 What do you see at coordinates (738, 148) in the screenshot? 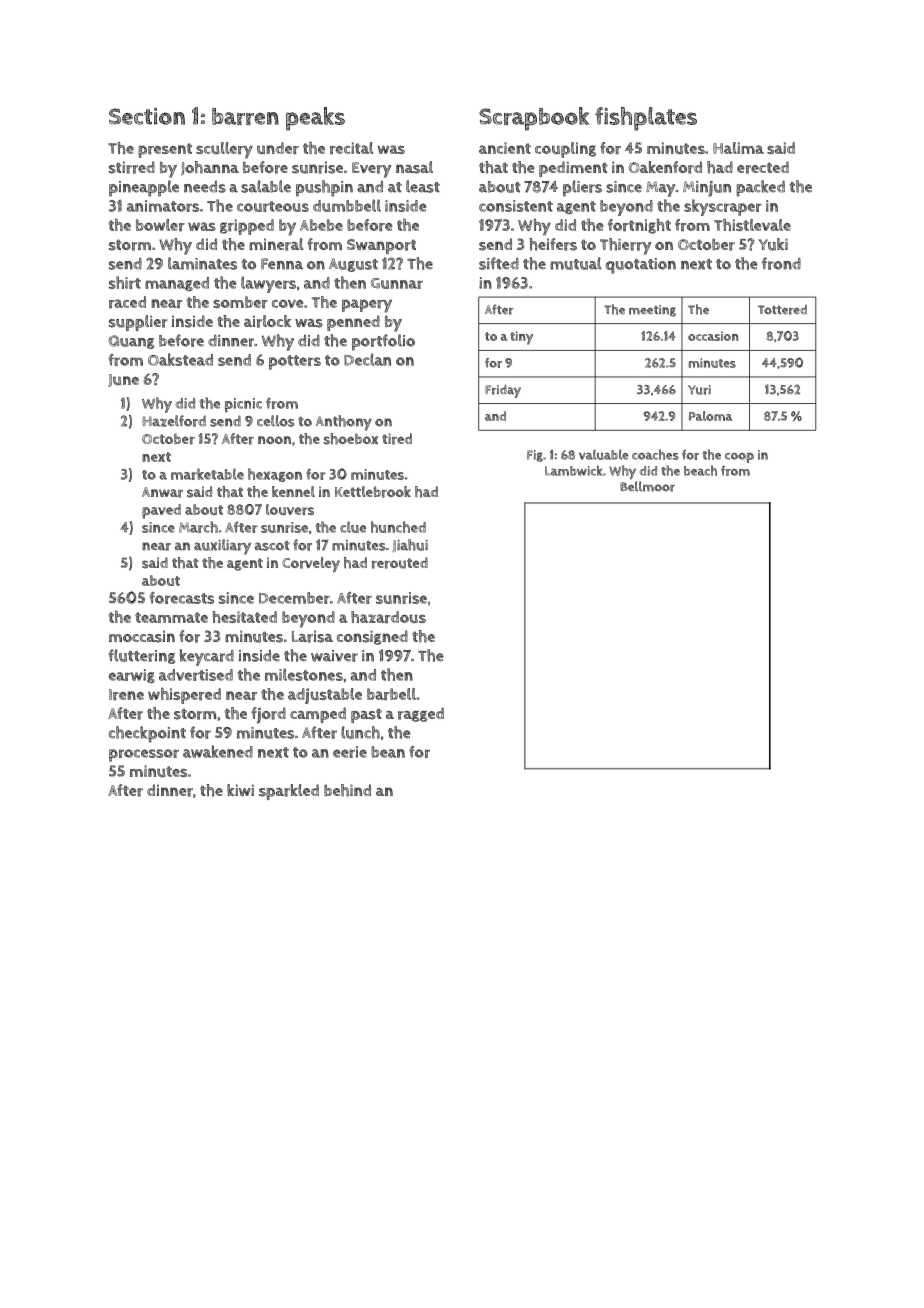
I see `Halima` at bounding box center [738, 148].
